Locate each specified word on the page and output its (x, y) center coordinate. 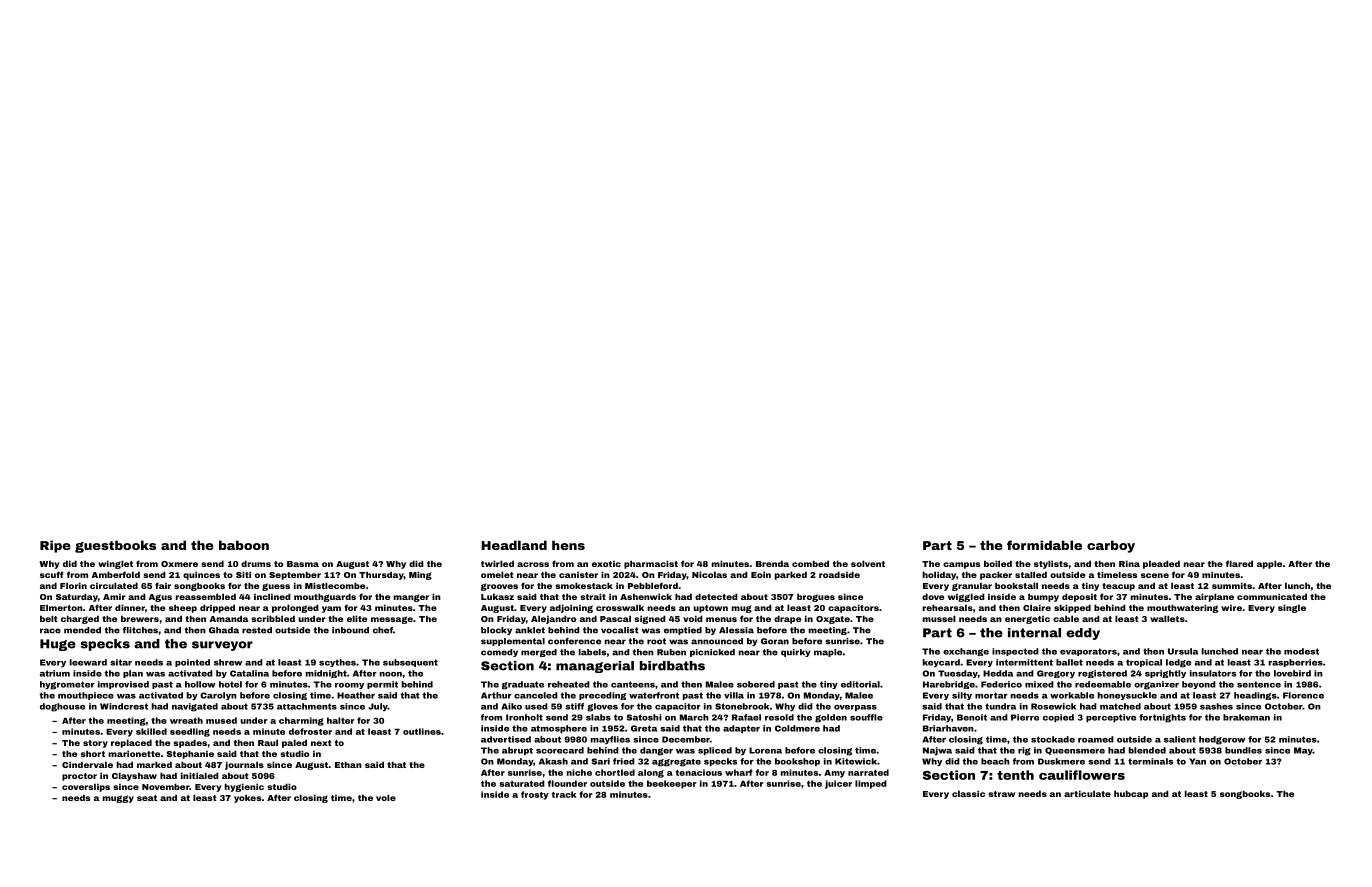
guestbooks (115, 546)
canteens (633, 684)
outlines (422, 731)
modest (1301, 651)
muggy (118, 799)
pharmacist (651, 564)
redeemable (1103, 684)
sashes (1216, 706)
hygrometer (67, 685)
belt (49, 618)
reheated (569, 684)
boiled (998, 563)
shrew (228, 662)
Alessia (736, 630)
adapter (741, 729)
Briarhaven (948, 728)
